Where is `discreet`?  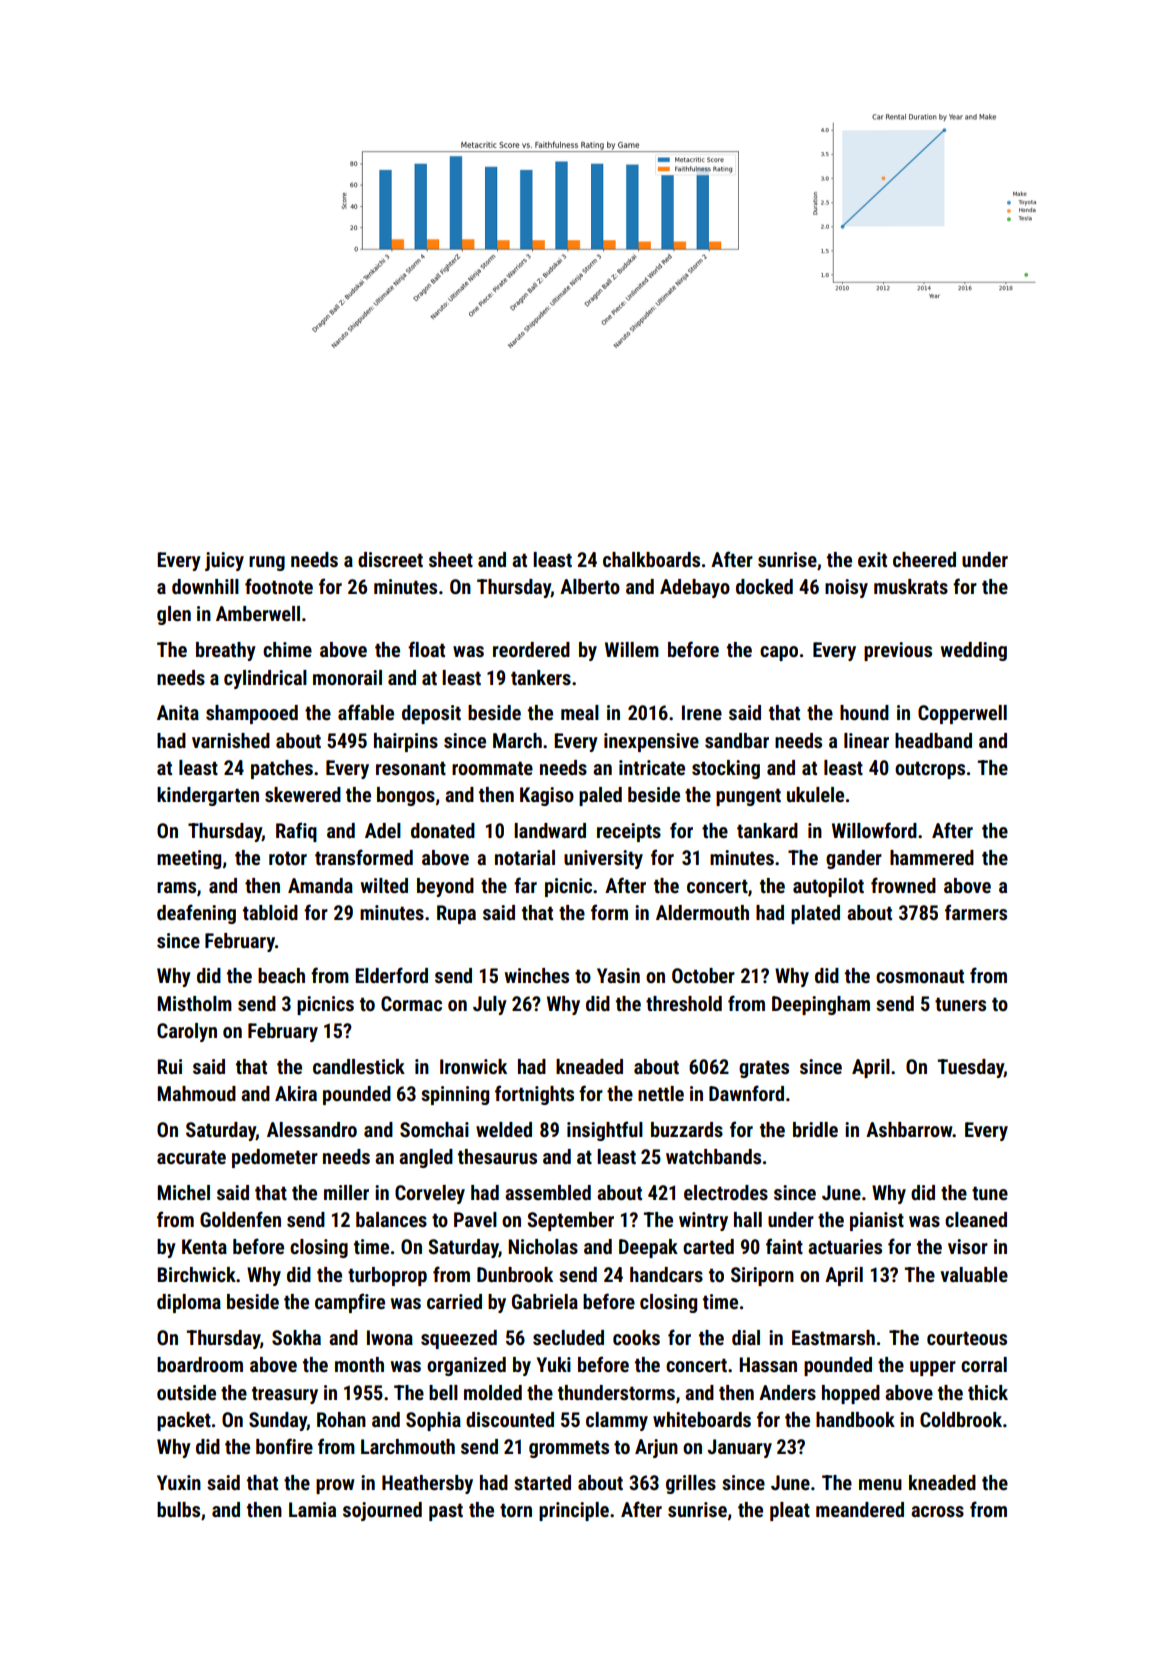
discreet is located at coordinates (390, 559).
